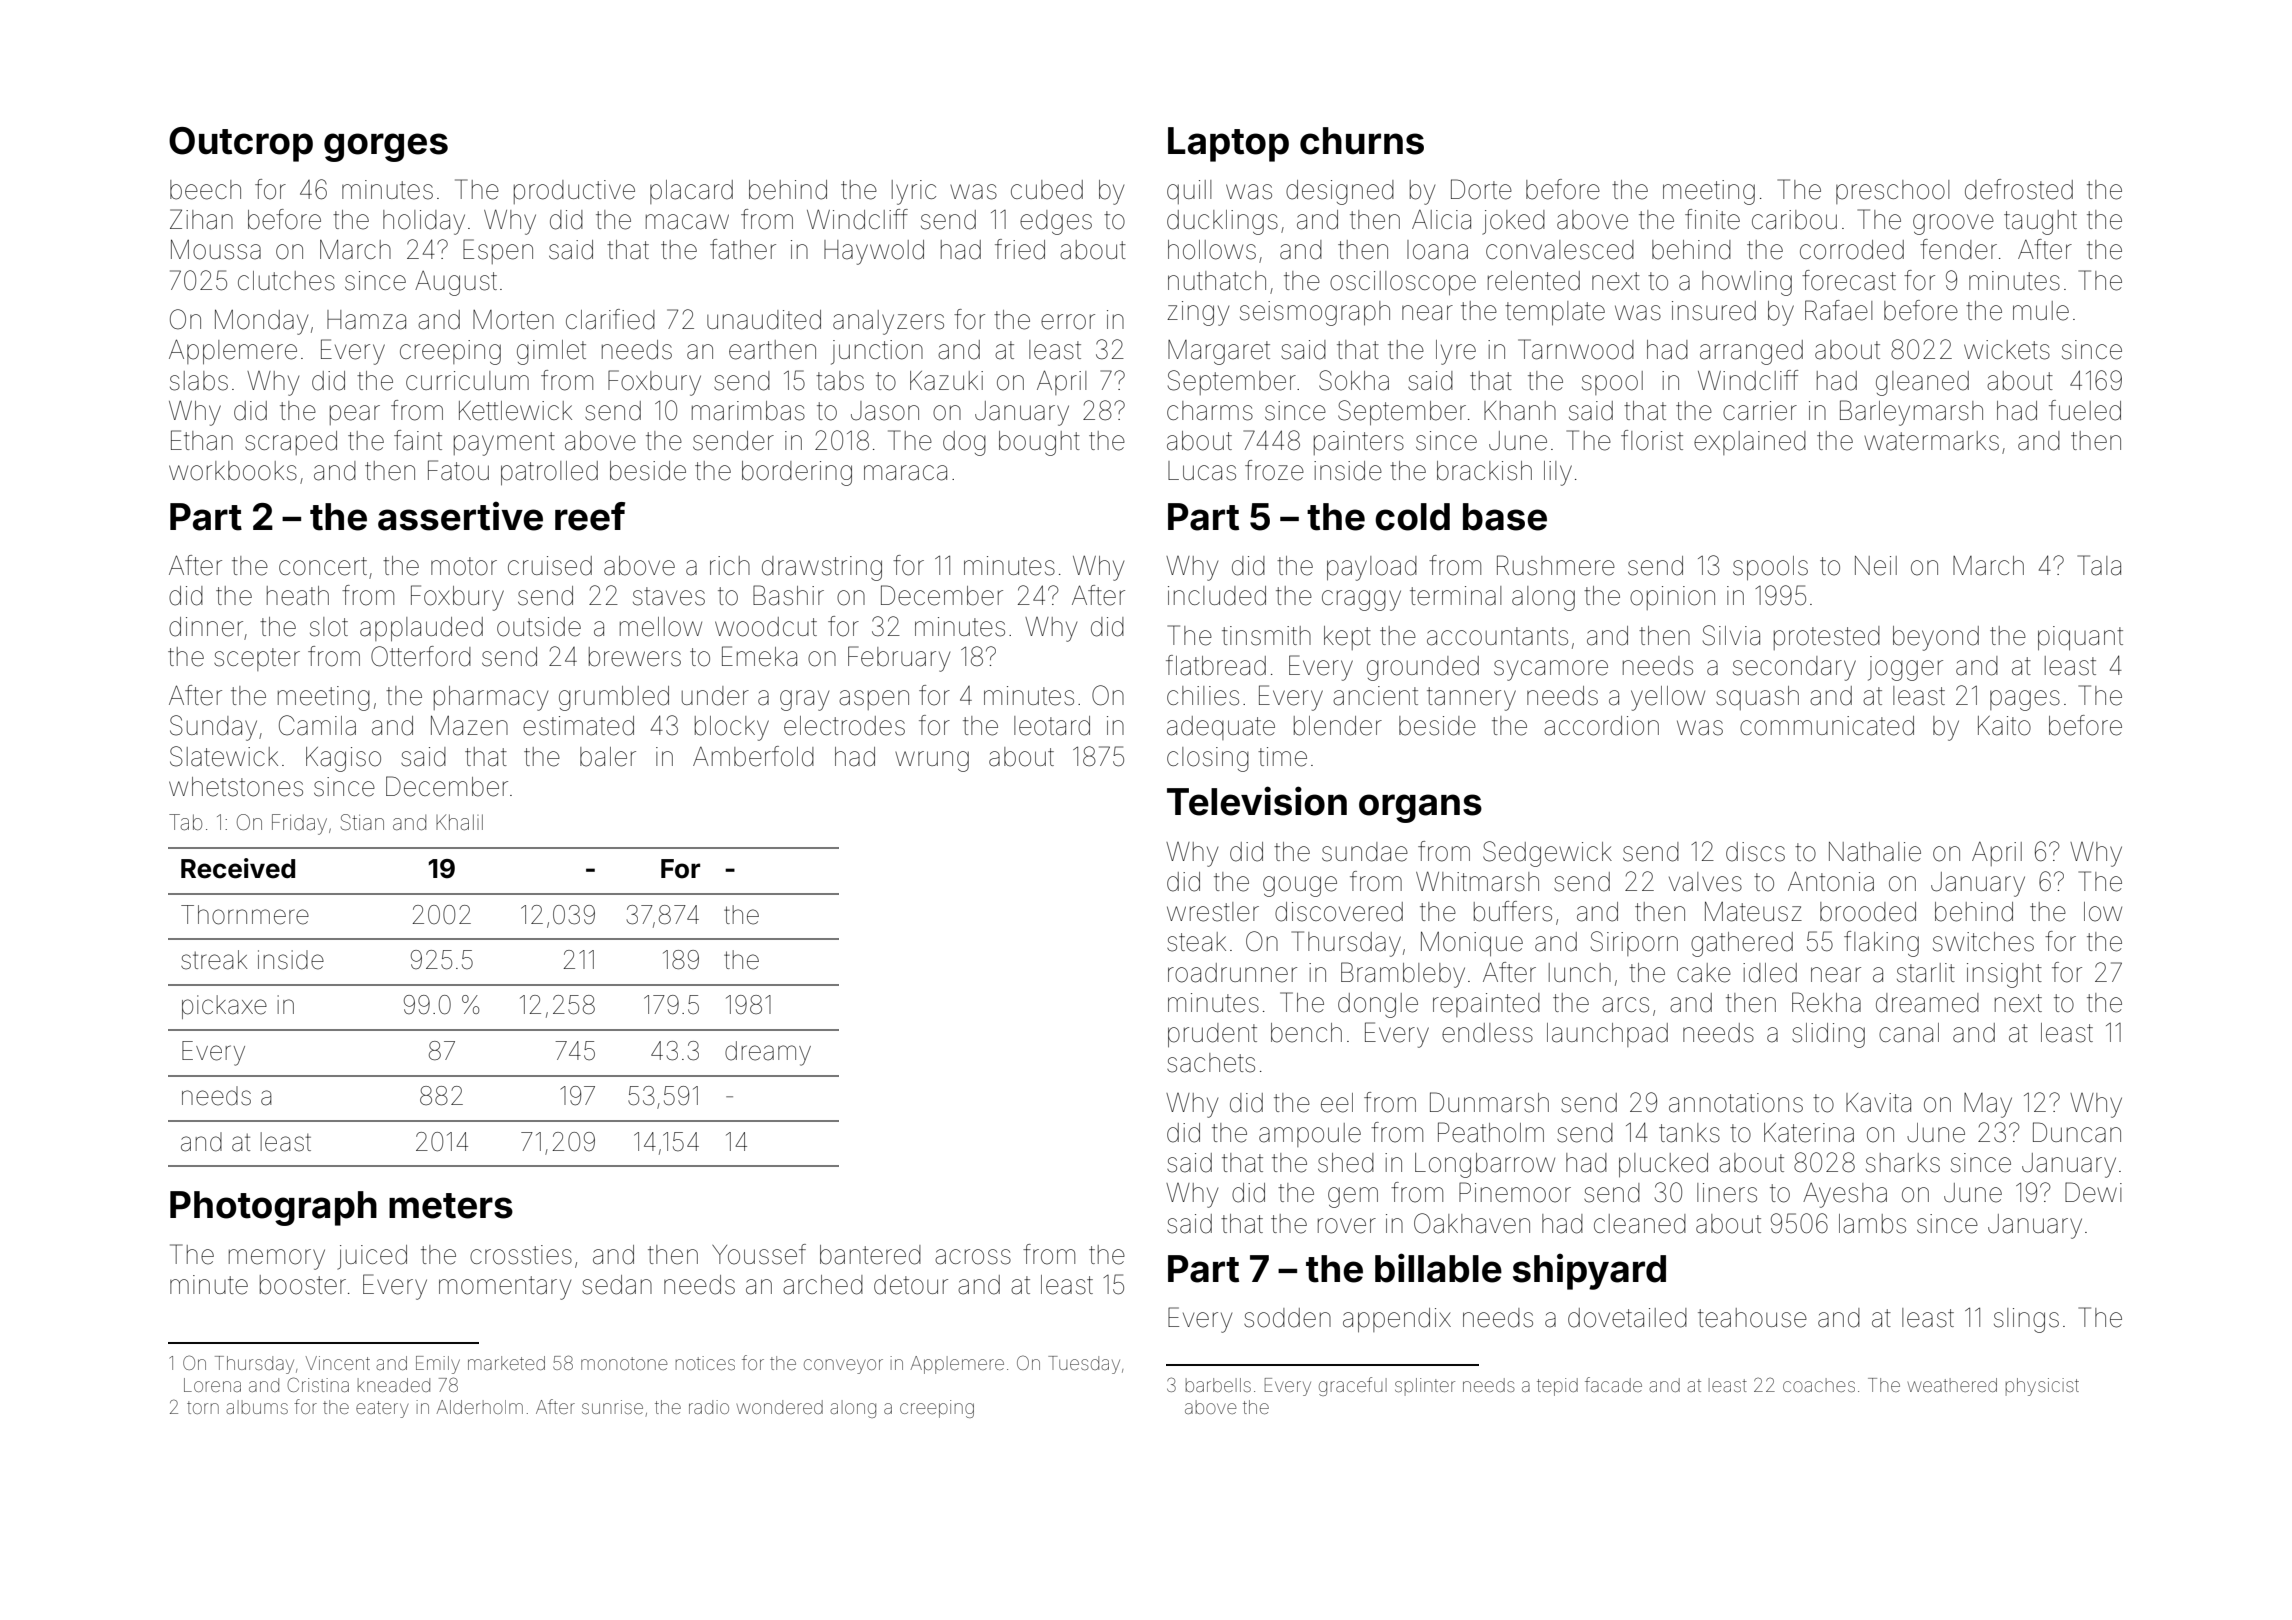 The image size is (2292, 1620). Describe the element at coordinates (610, 319) in the image. I see `clarified` at that location.
